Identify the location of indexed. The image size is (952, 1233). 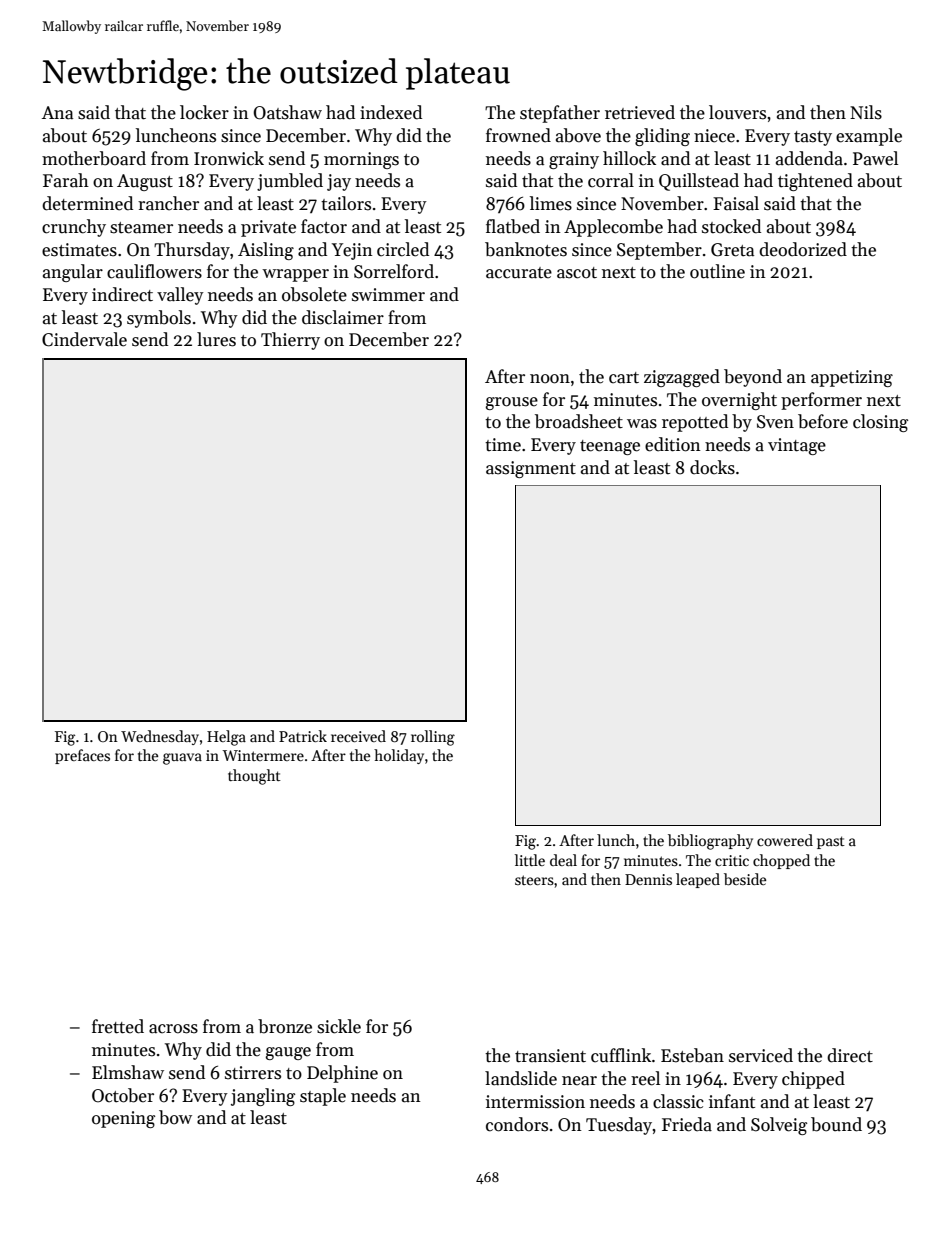
(391, 112).
